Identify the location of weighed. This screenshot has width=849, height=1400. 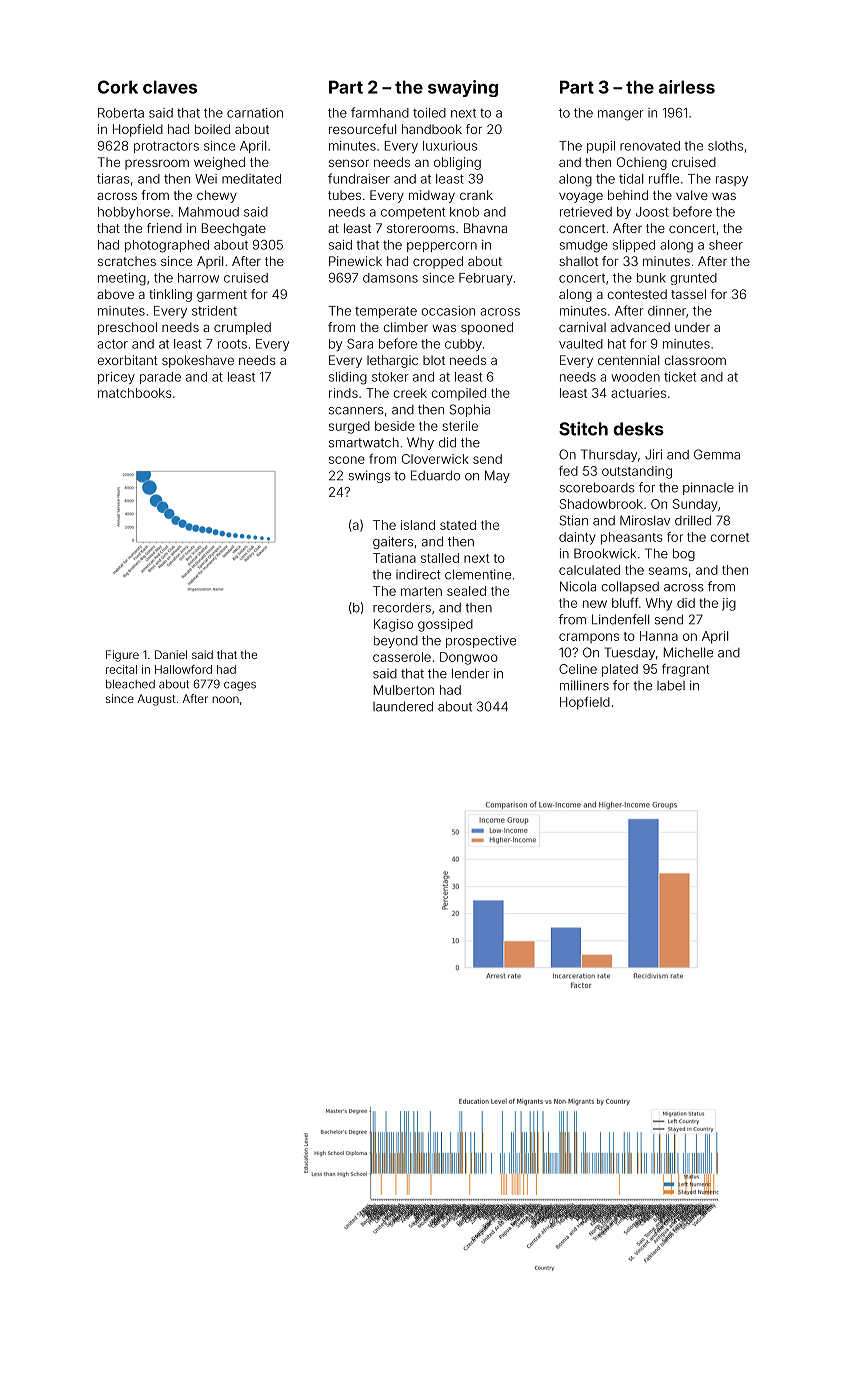
(219, 163).
